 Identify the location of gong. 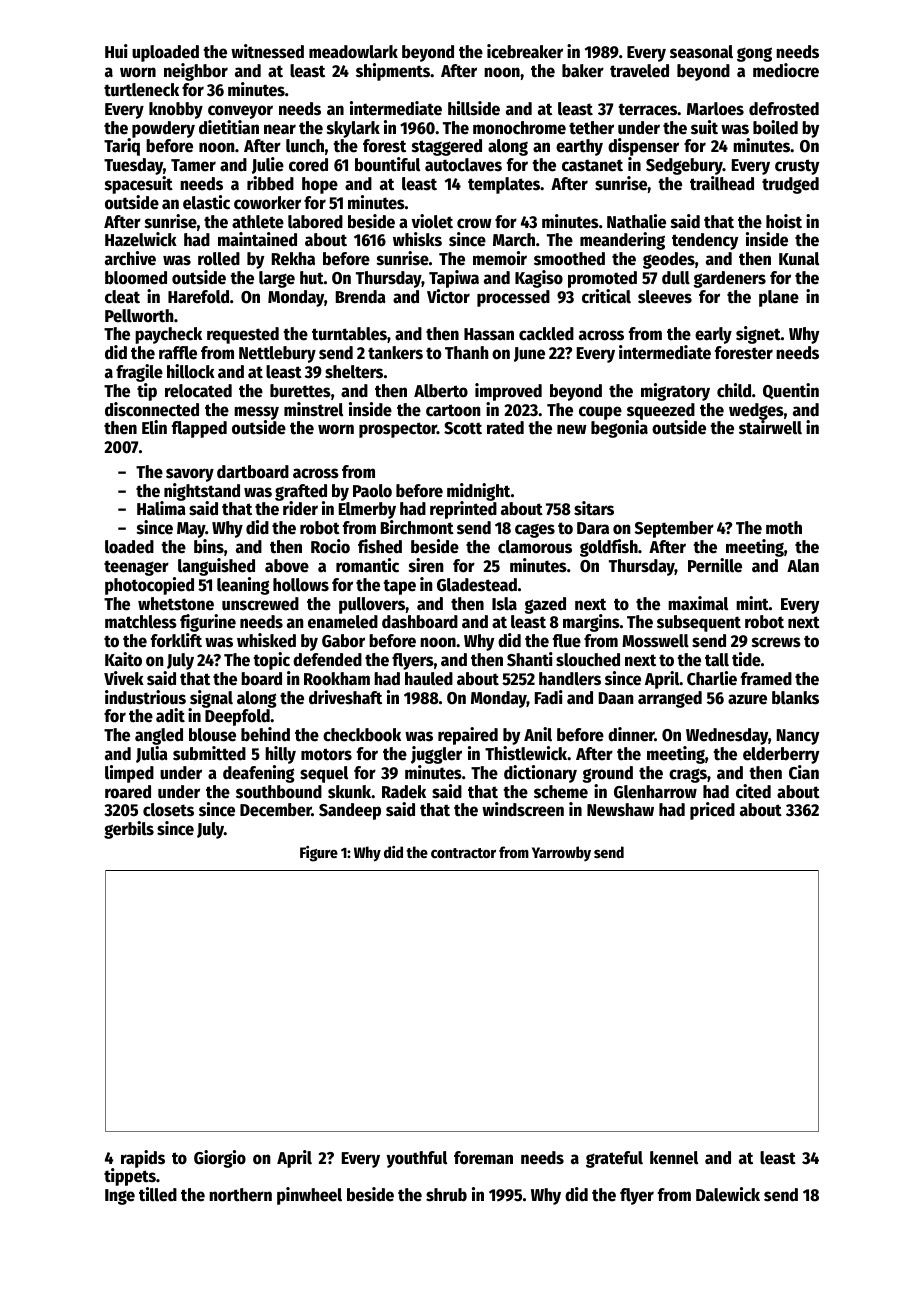
(754, 54).
